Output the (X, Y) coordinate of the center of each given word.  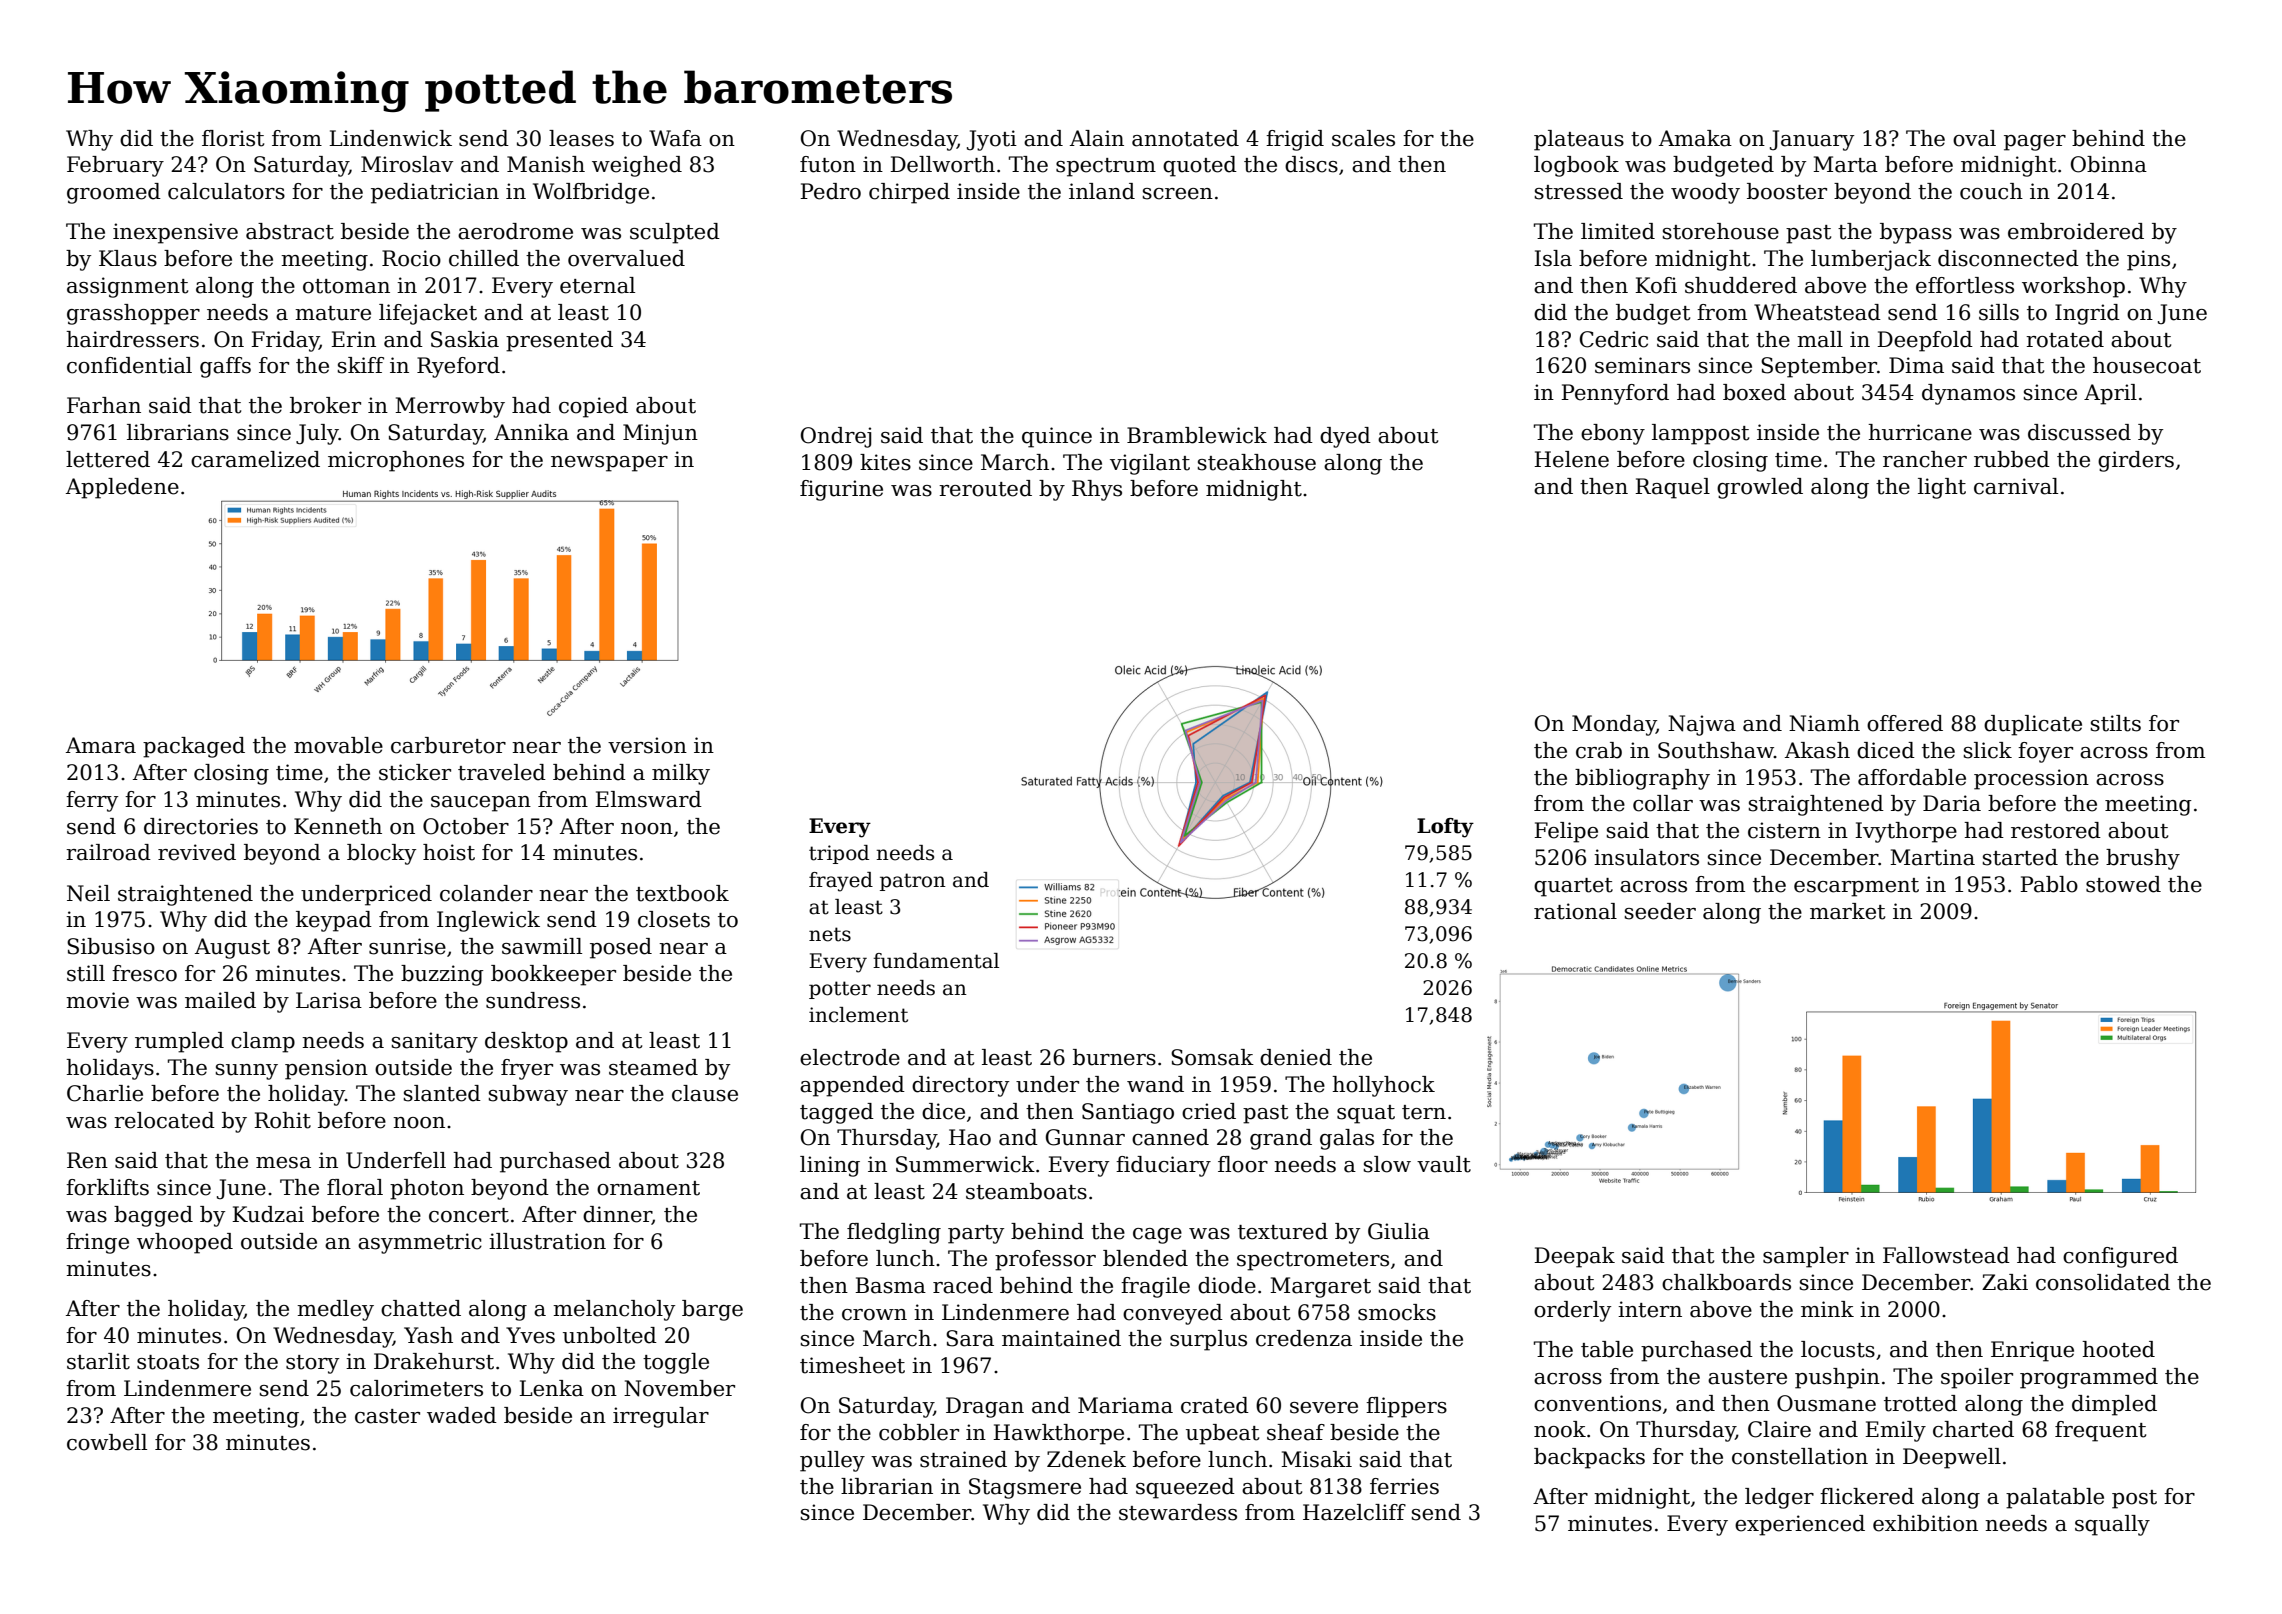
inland (1102, 191)
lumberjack (1871, 260)
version (647, 745)
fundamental (936, 961)
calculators (226, 191)
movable (338, 745)
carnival (2016, 486)
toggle (676, 1363)
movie (97, 1000)
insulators (1646, 857)
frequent (2100, 1431)
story (312, 1364)
